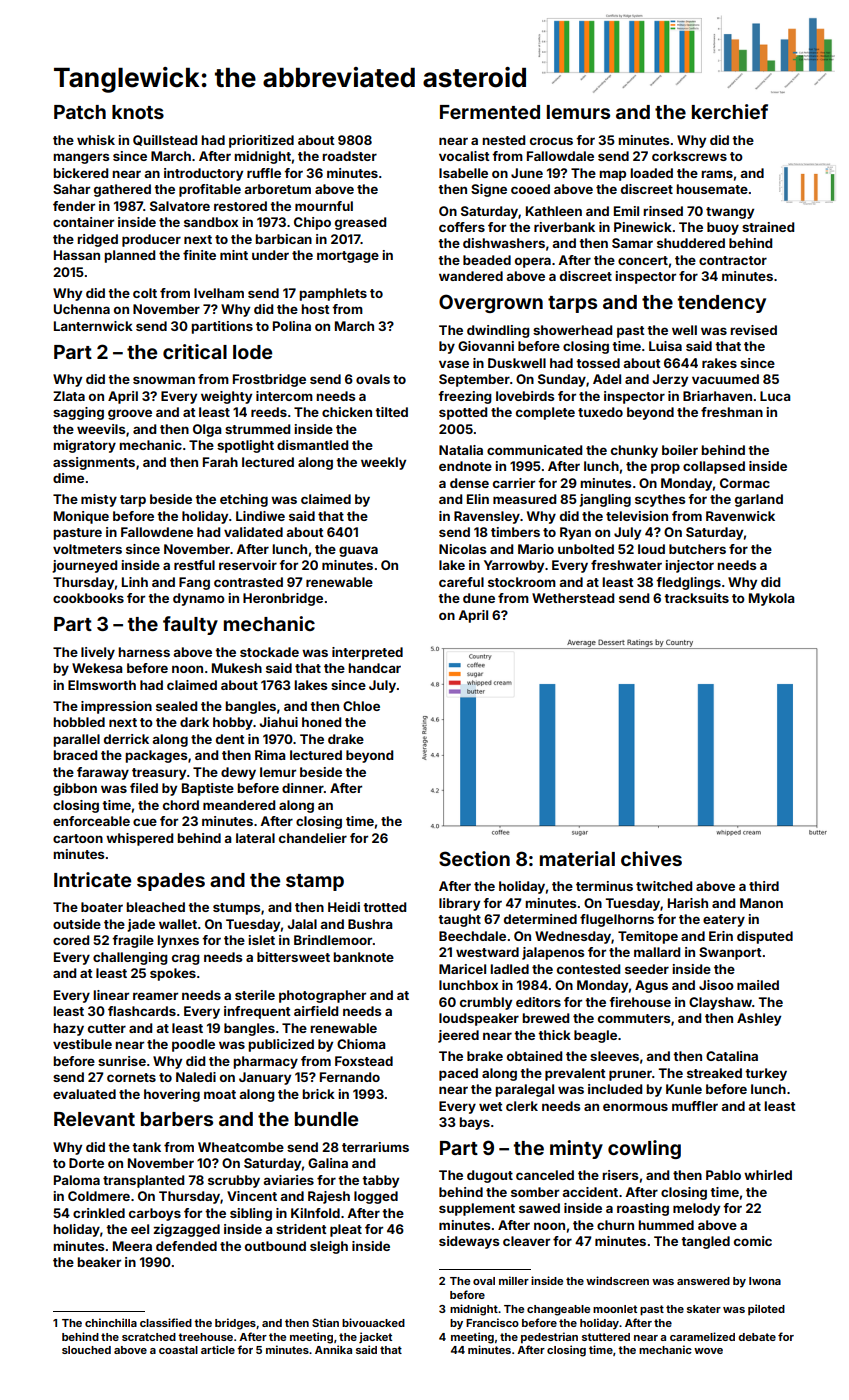 The image size is (849, 1400). I want to click on Mykola, so click(772, 599).
